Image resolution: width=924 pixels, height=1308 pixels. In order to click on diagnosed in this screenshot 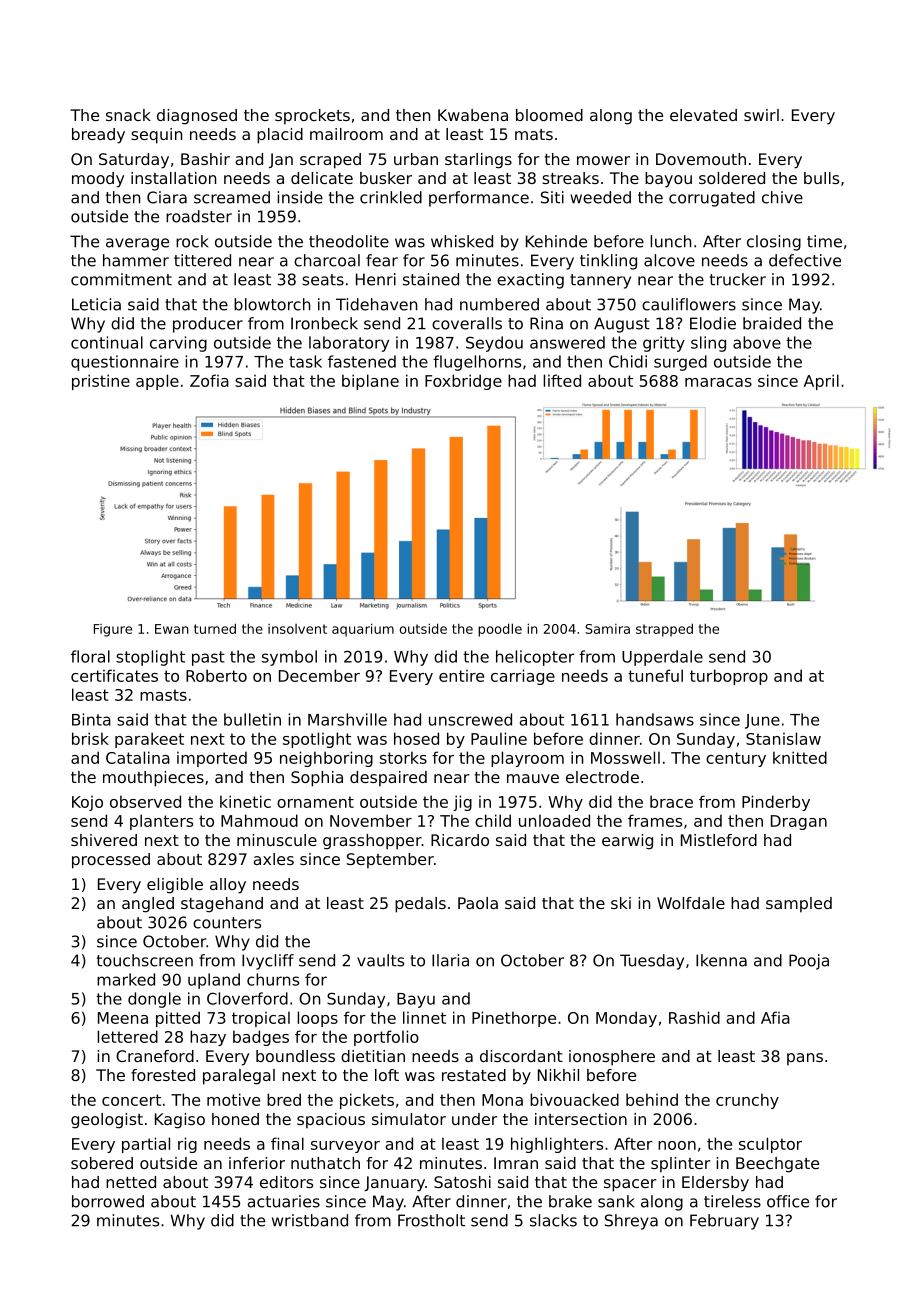, I will do `click(197, 117)`.
